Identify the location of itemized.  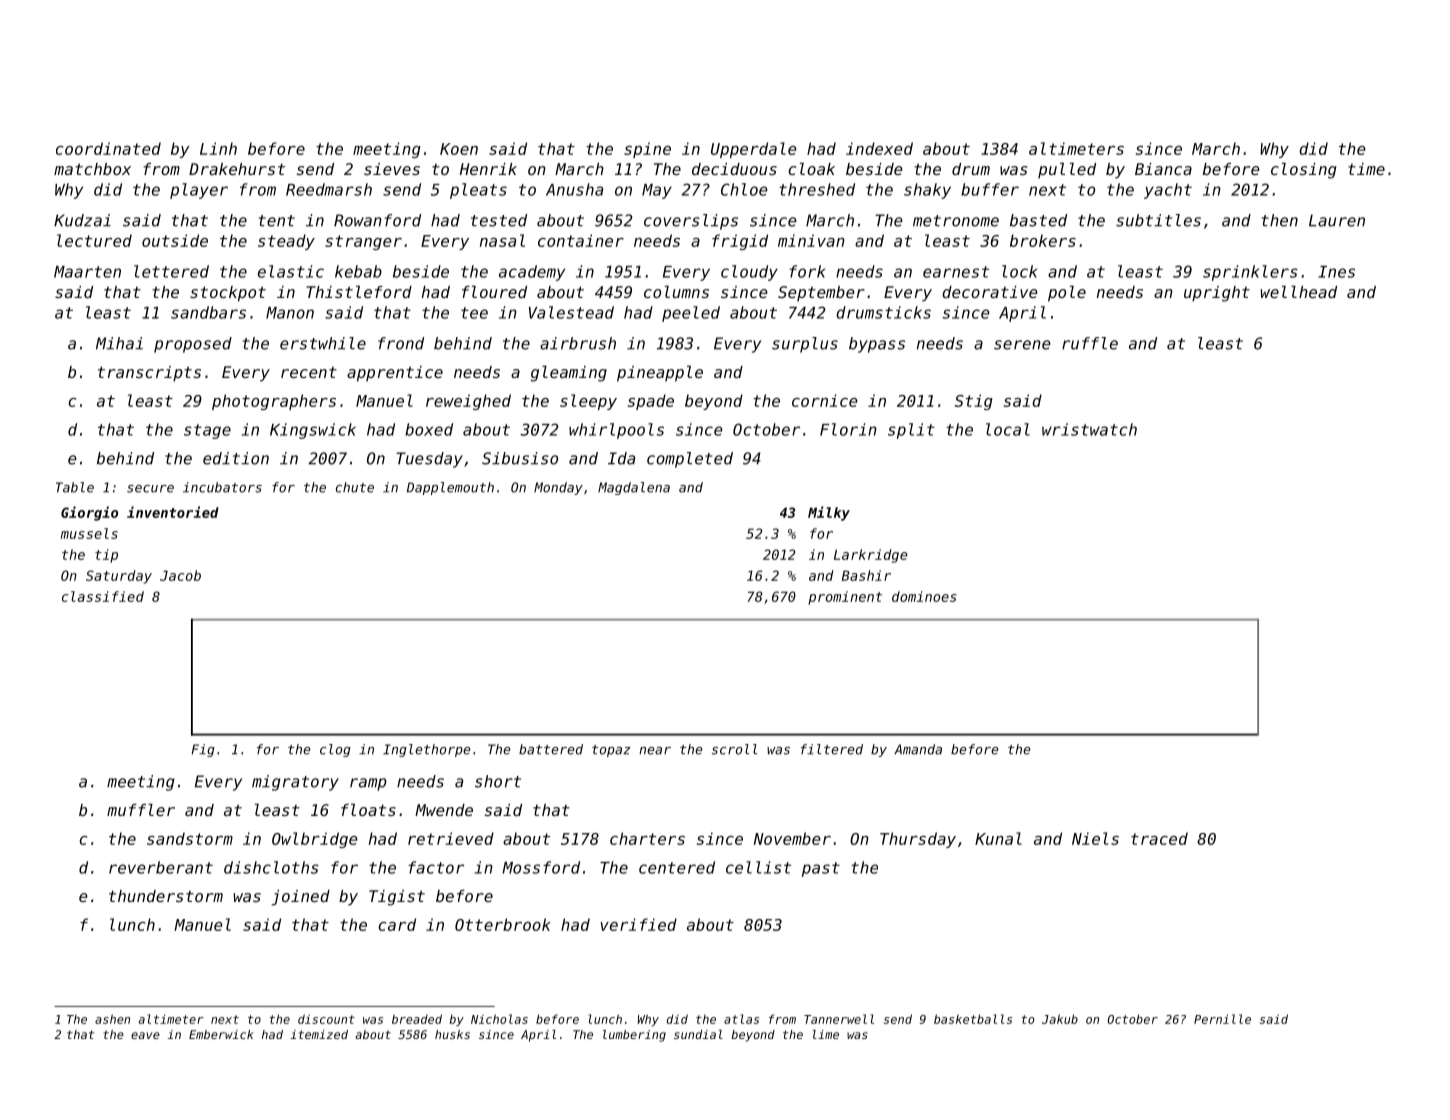
(319, 1034).
